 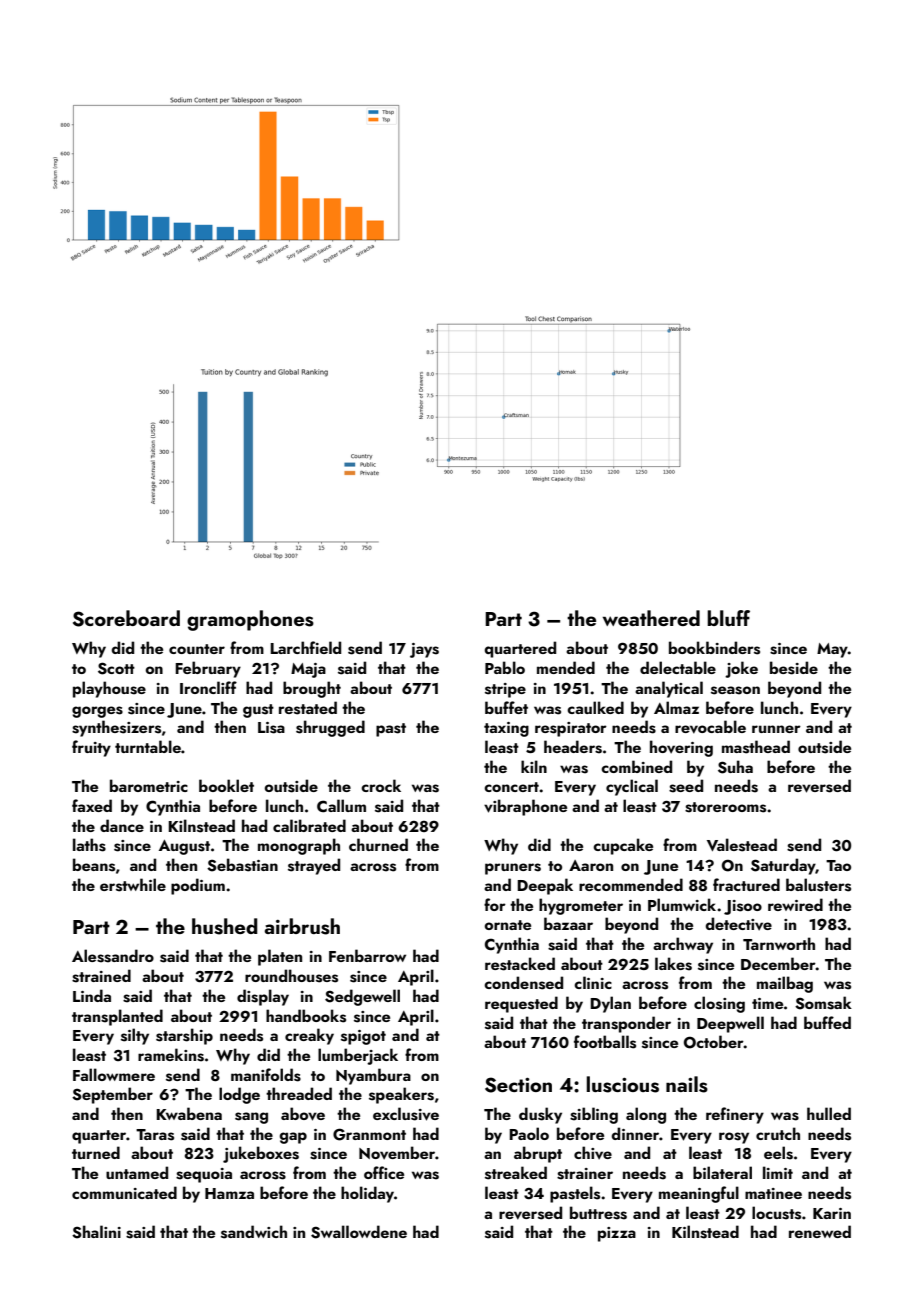 What do you see at coordinates (617, 1234) in the image?
I see `pizza` at bounding box center [617, 1234].
